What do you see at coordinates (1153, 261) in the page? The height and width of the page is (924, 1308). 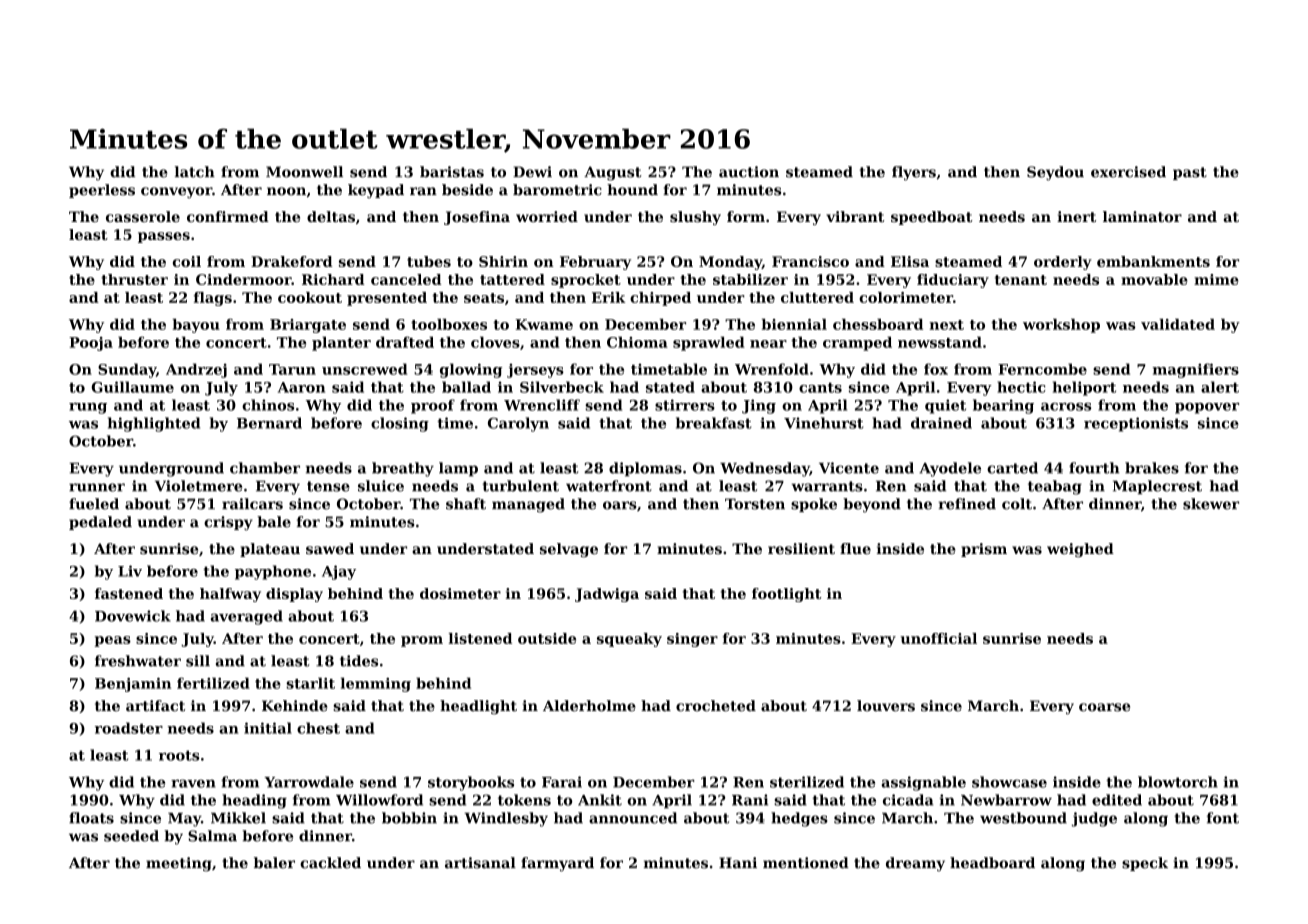 I see `embankments` at bounding box center [1153, 261].
